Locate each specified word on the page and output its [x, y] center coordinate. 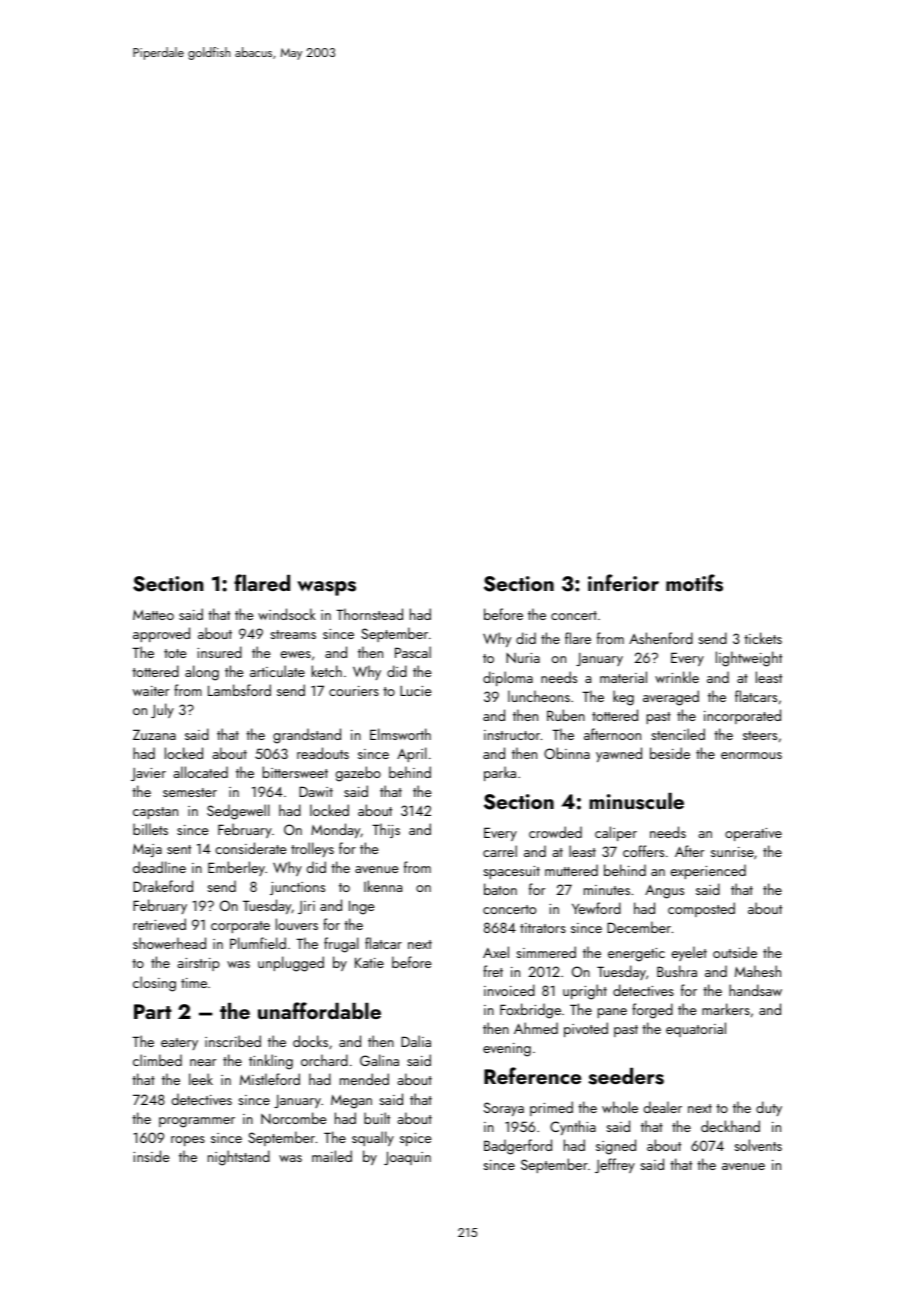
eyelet [689, 953]
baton [500, 889]
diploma [508, 678]
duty [769, 1108]
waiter [151, 691]
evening [507, 1050]
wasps [326, 588]
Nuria [523, 658]
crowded [555, 832]
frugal [341, 945]
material [623, 677]
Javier [148, 774]
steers [760, 735]
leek [201, 1079]
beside [670, 753]
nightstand [239, 1158]
